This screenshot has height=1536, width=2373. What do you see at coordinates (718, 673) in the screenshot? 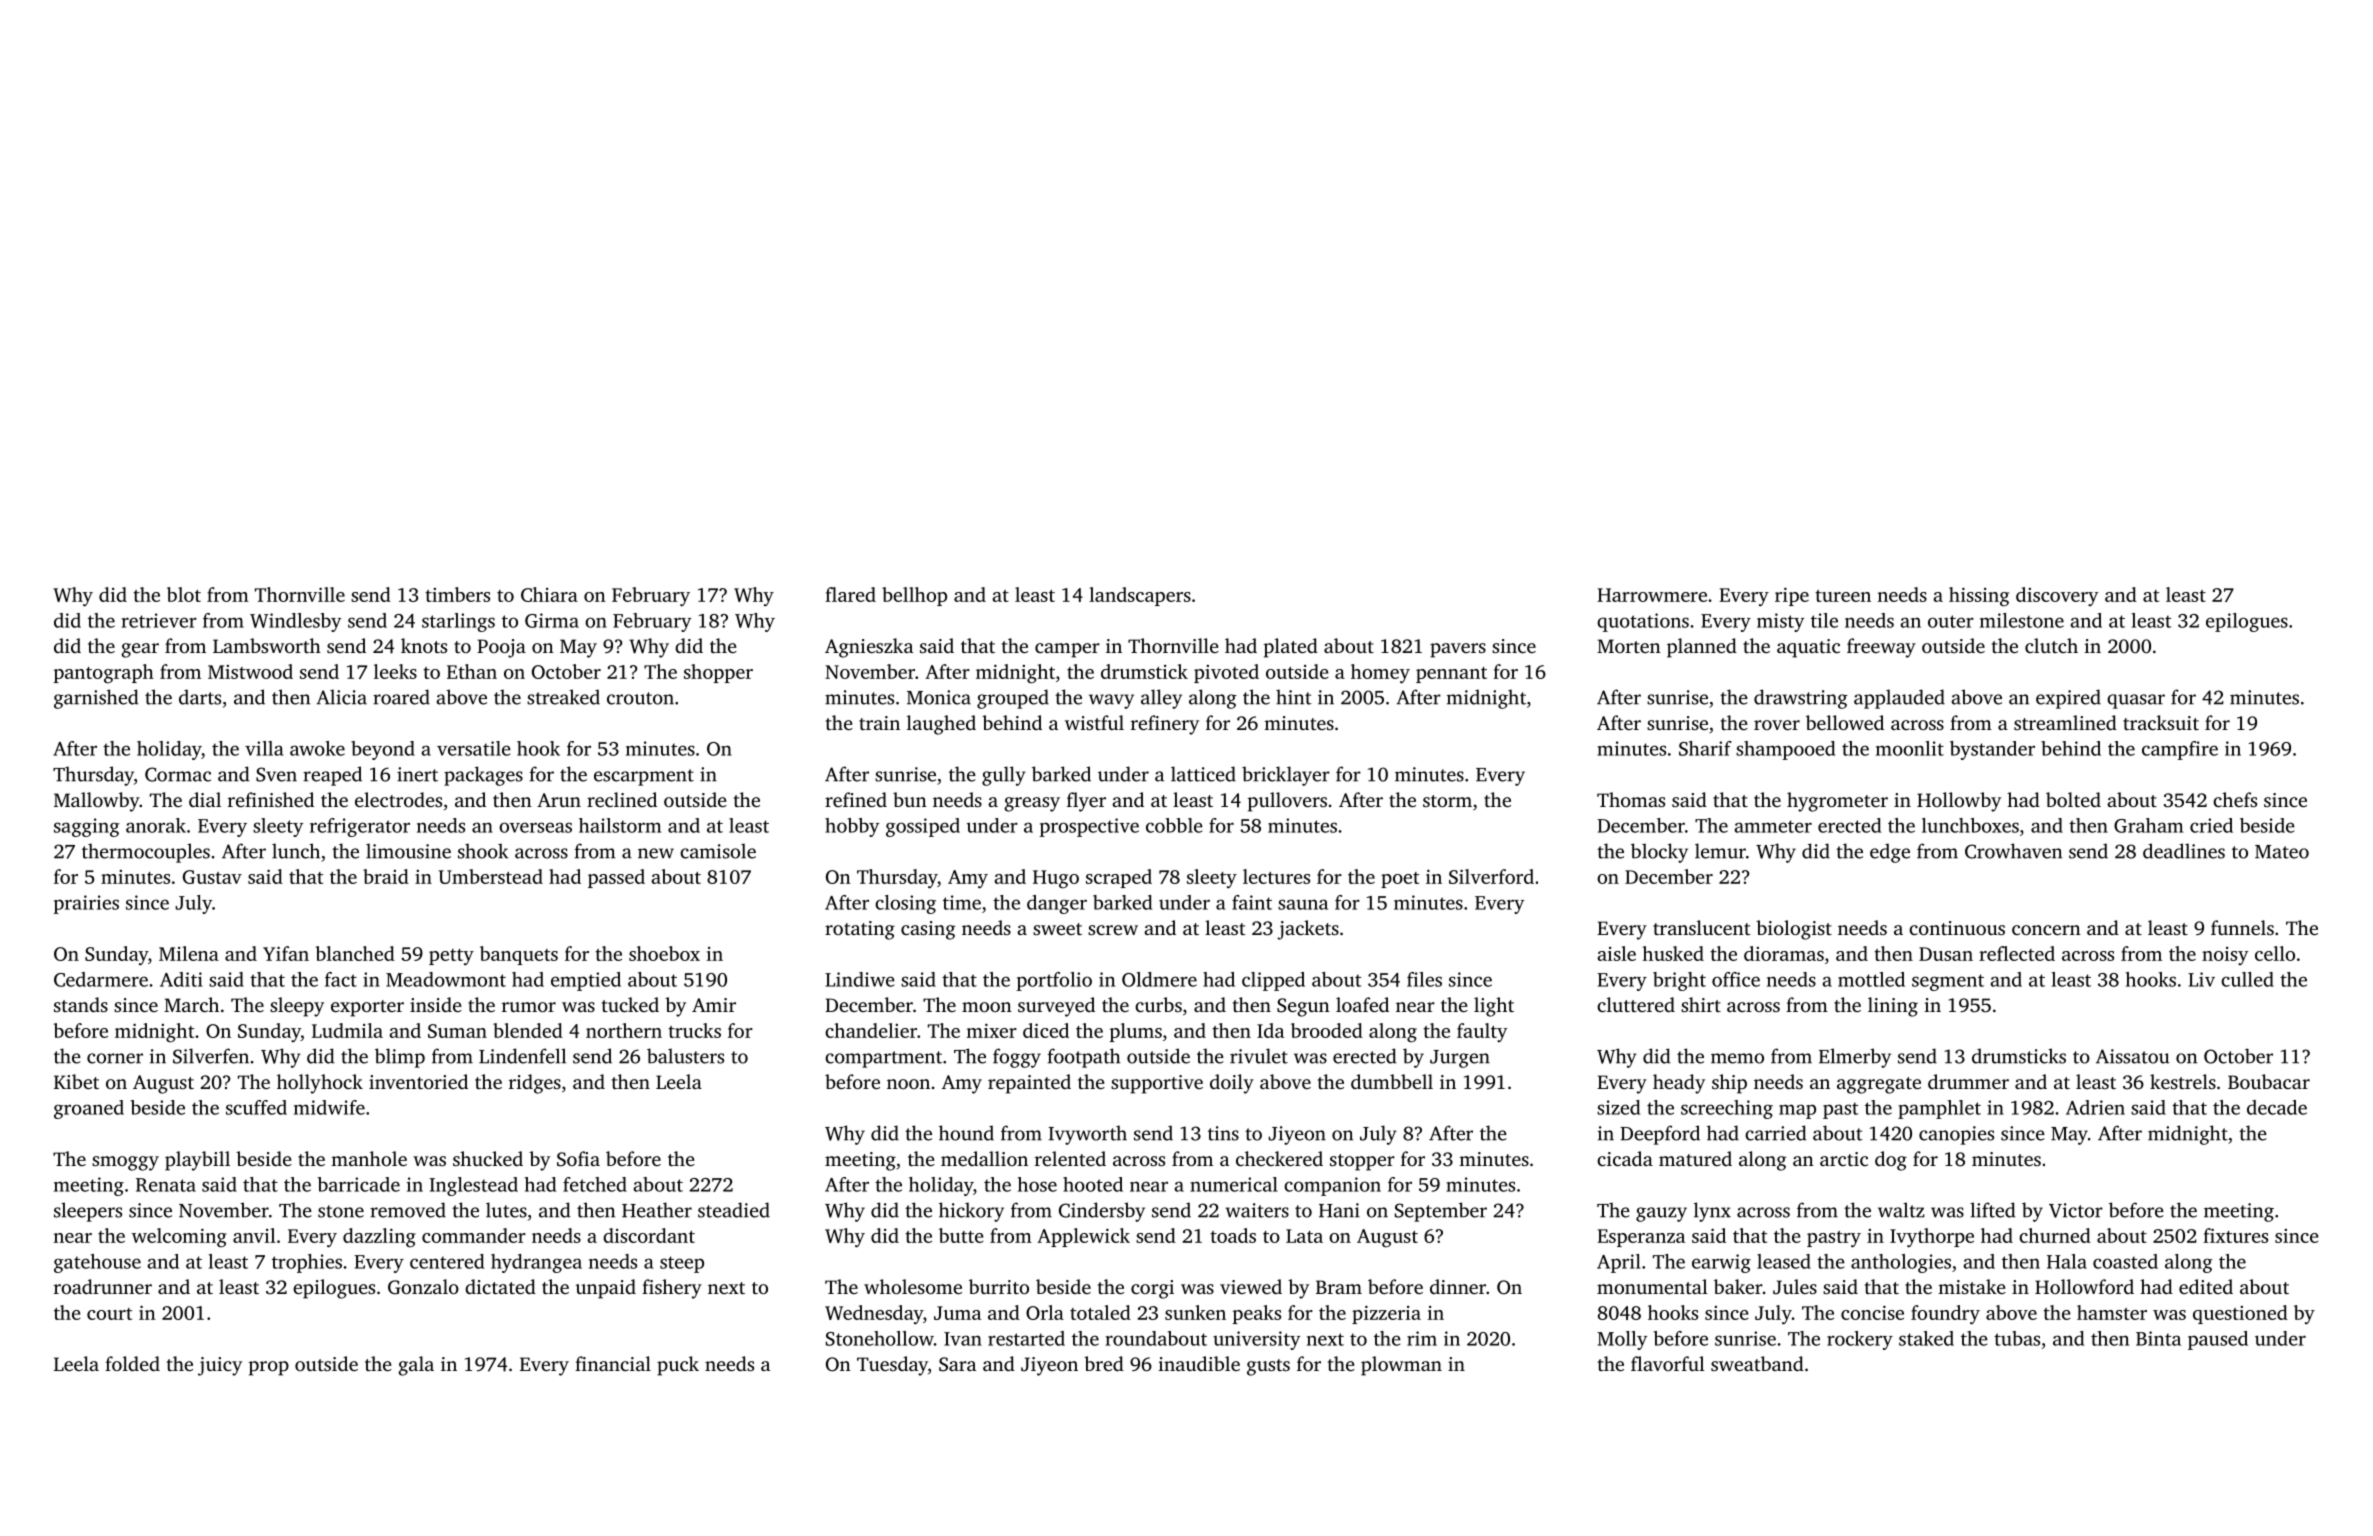
I see `shopper` at bounding box center [718, 673].
